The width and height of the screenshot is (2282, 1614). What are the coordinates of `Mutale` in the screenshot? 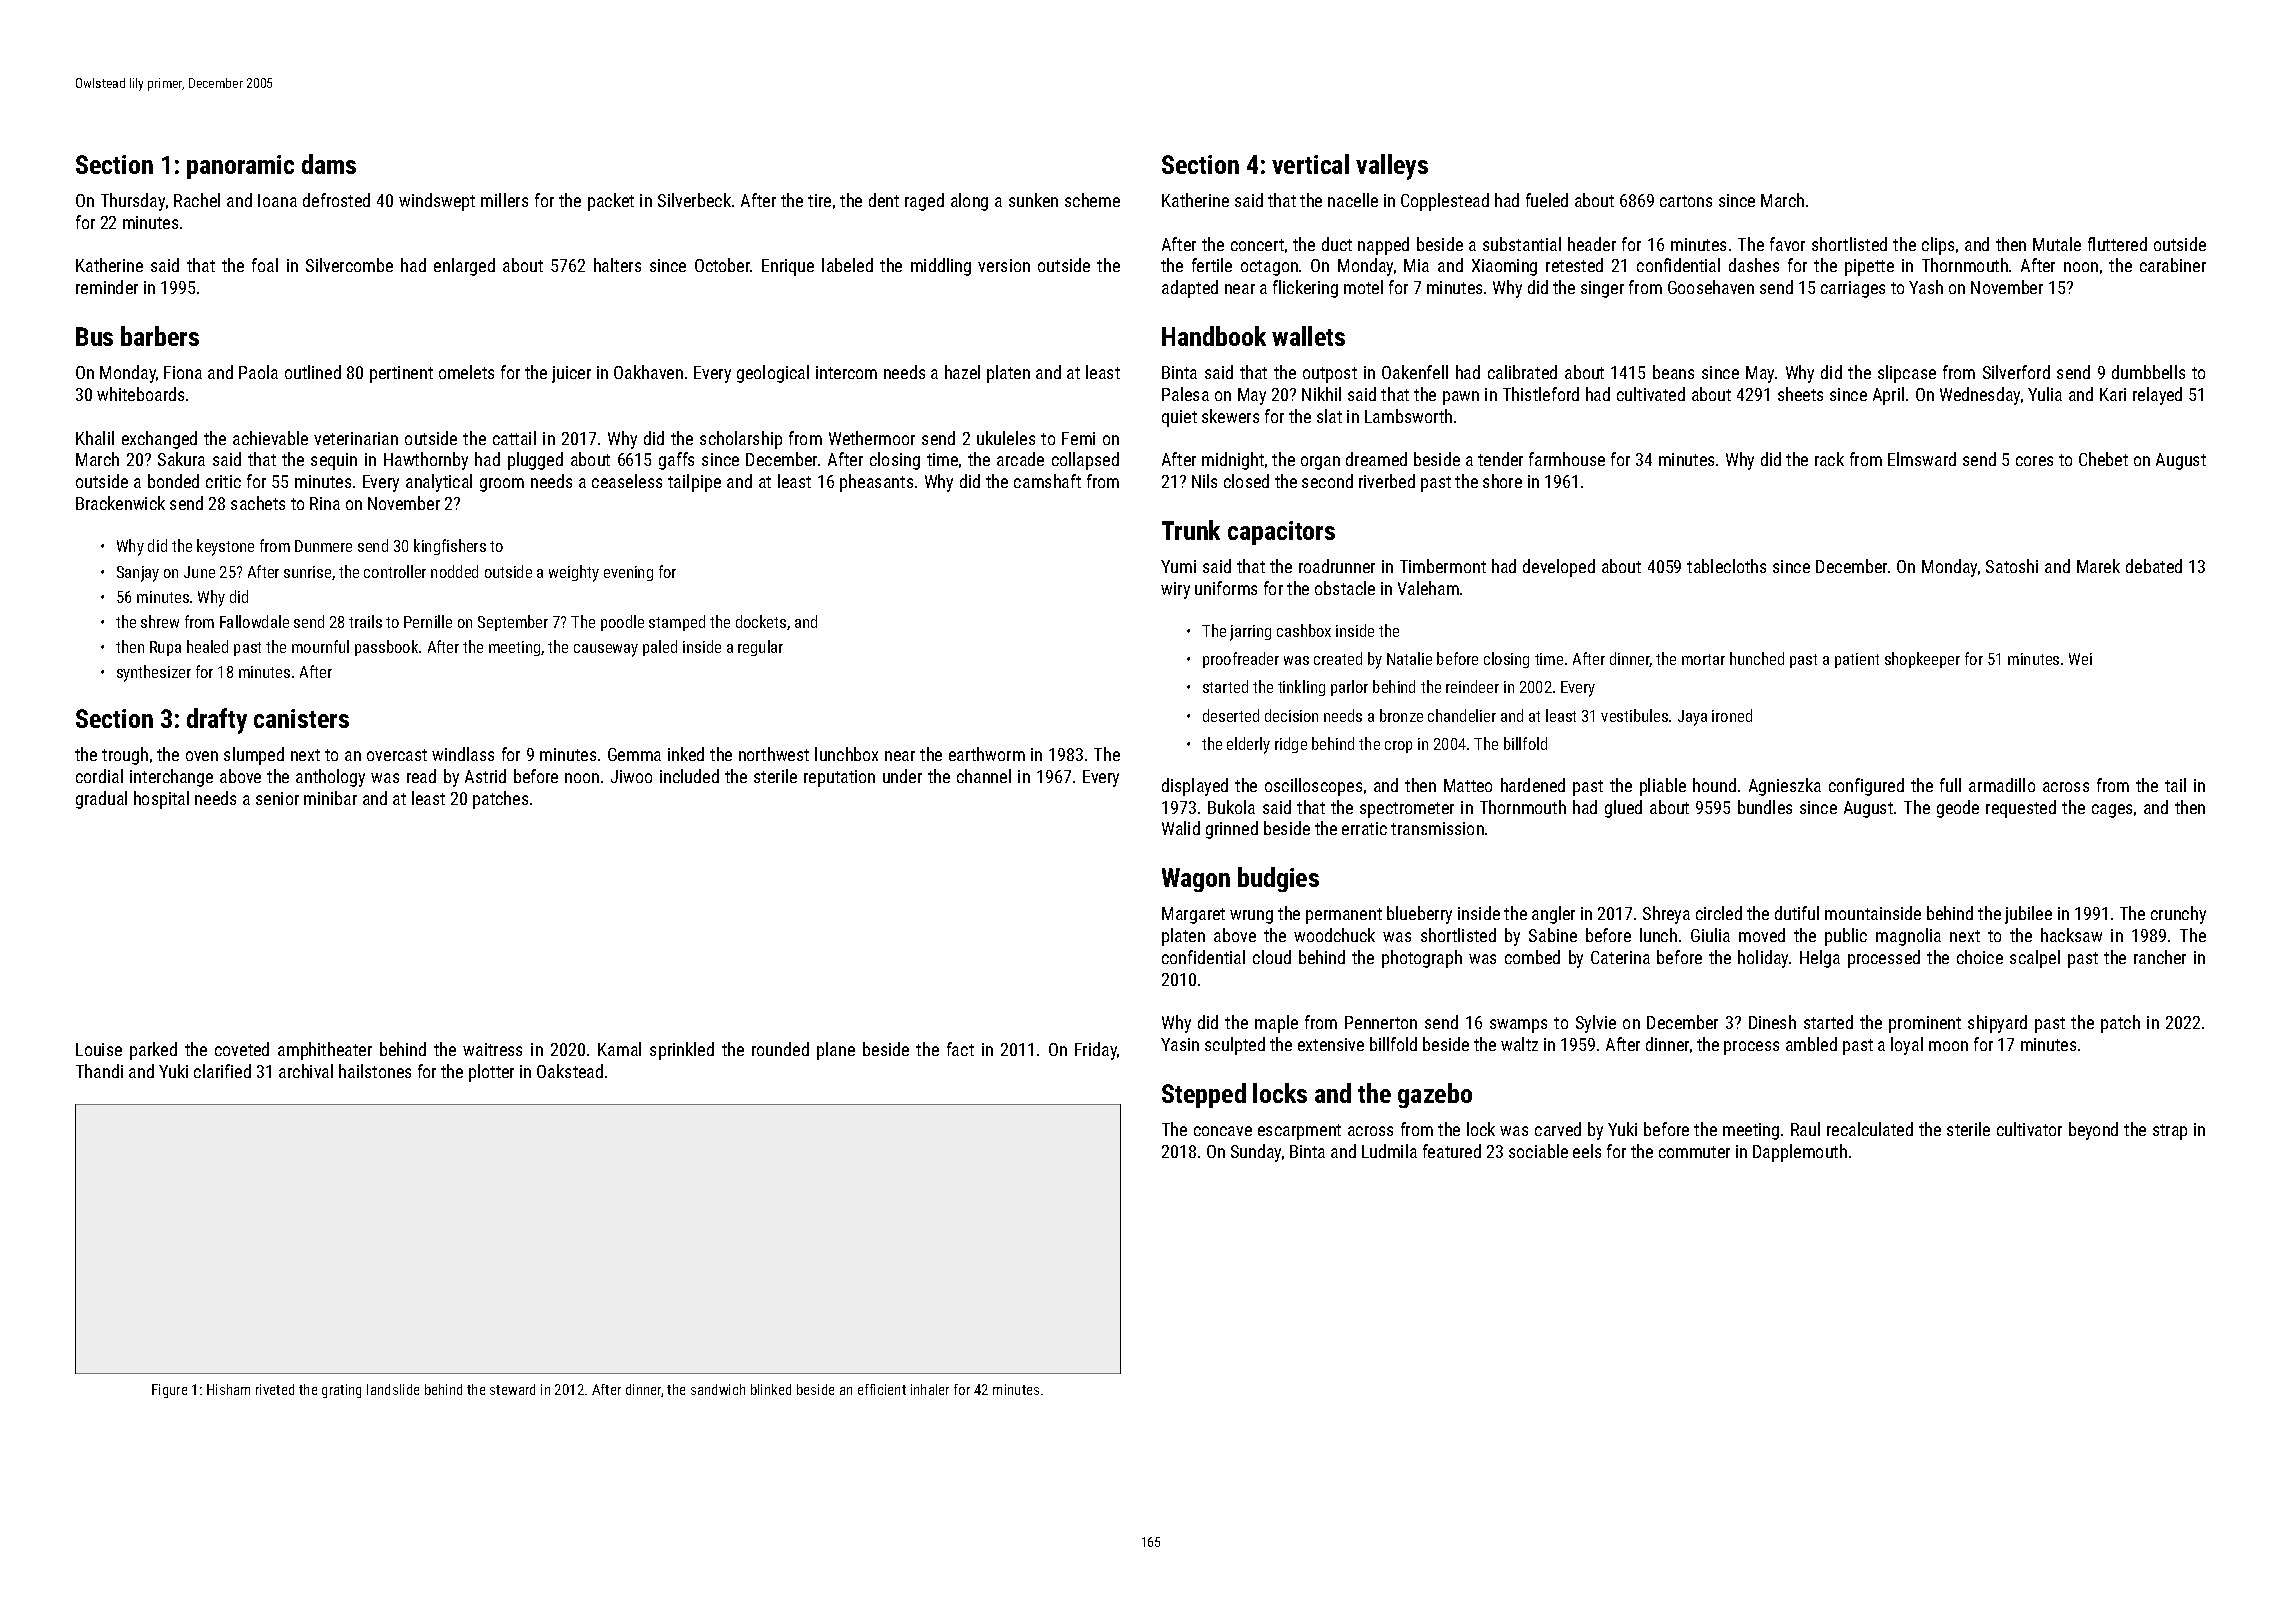 It's located at (2057, 244).
